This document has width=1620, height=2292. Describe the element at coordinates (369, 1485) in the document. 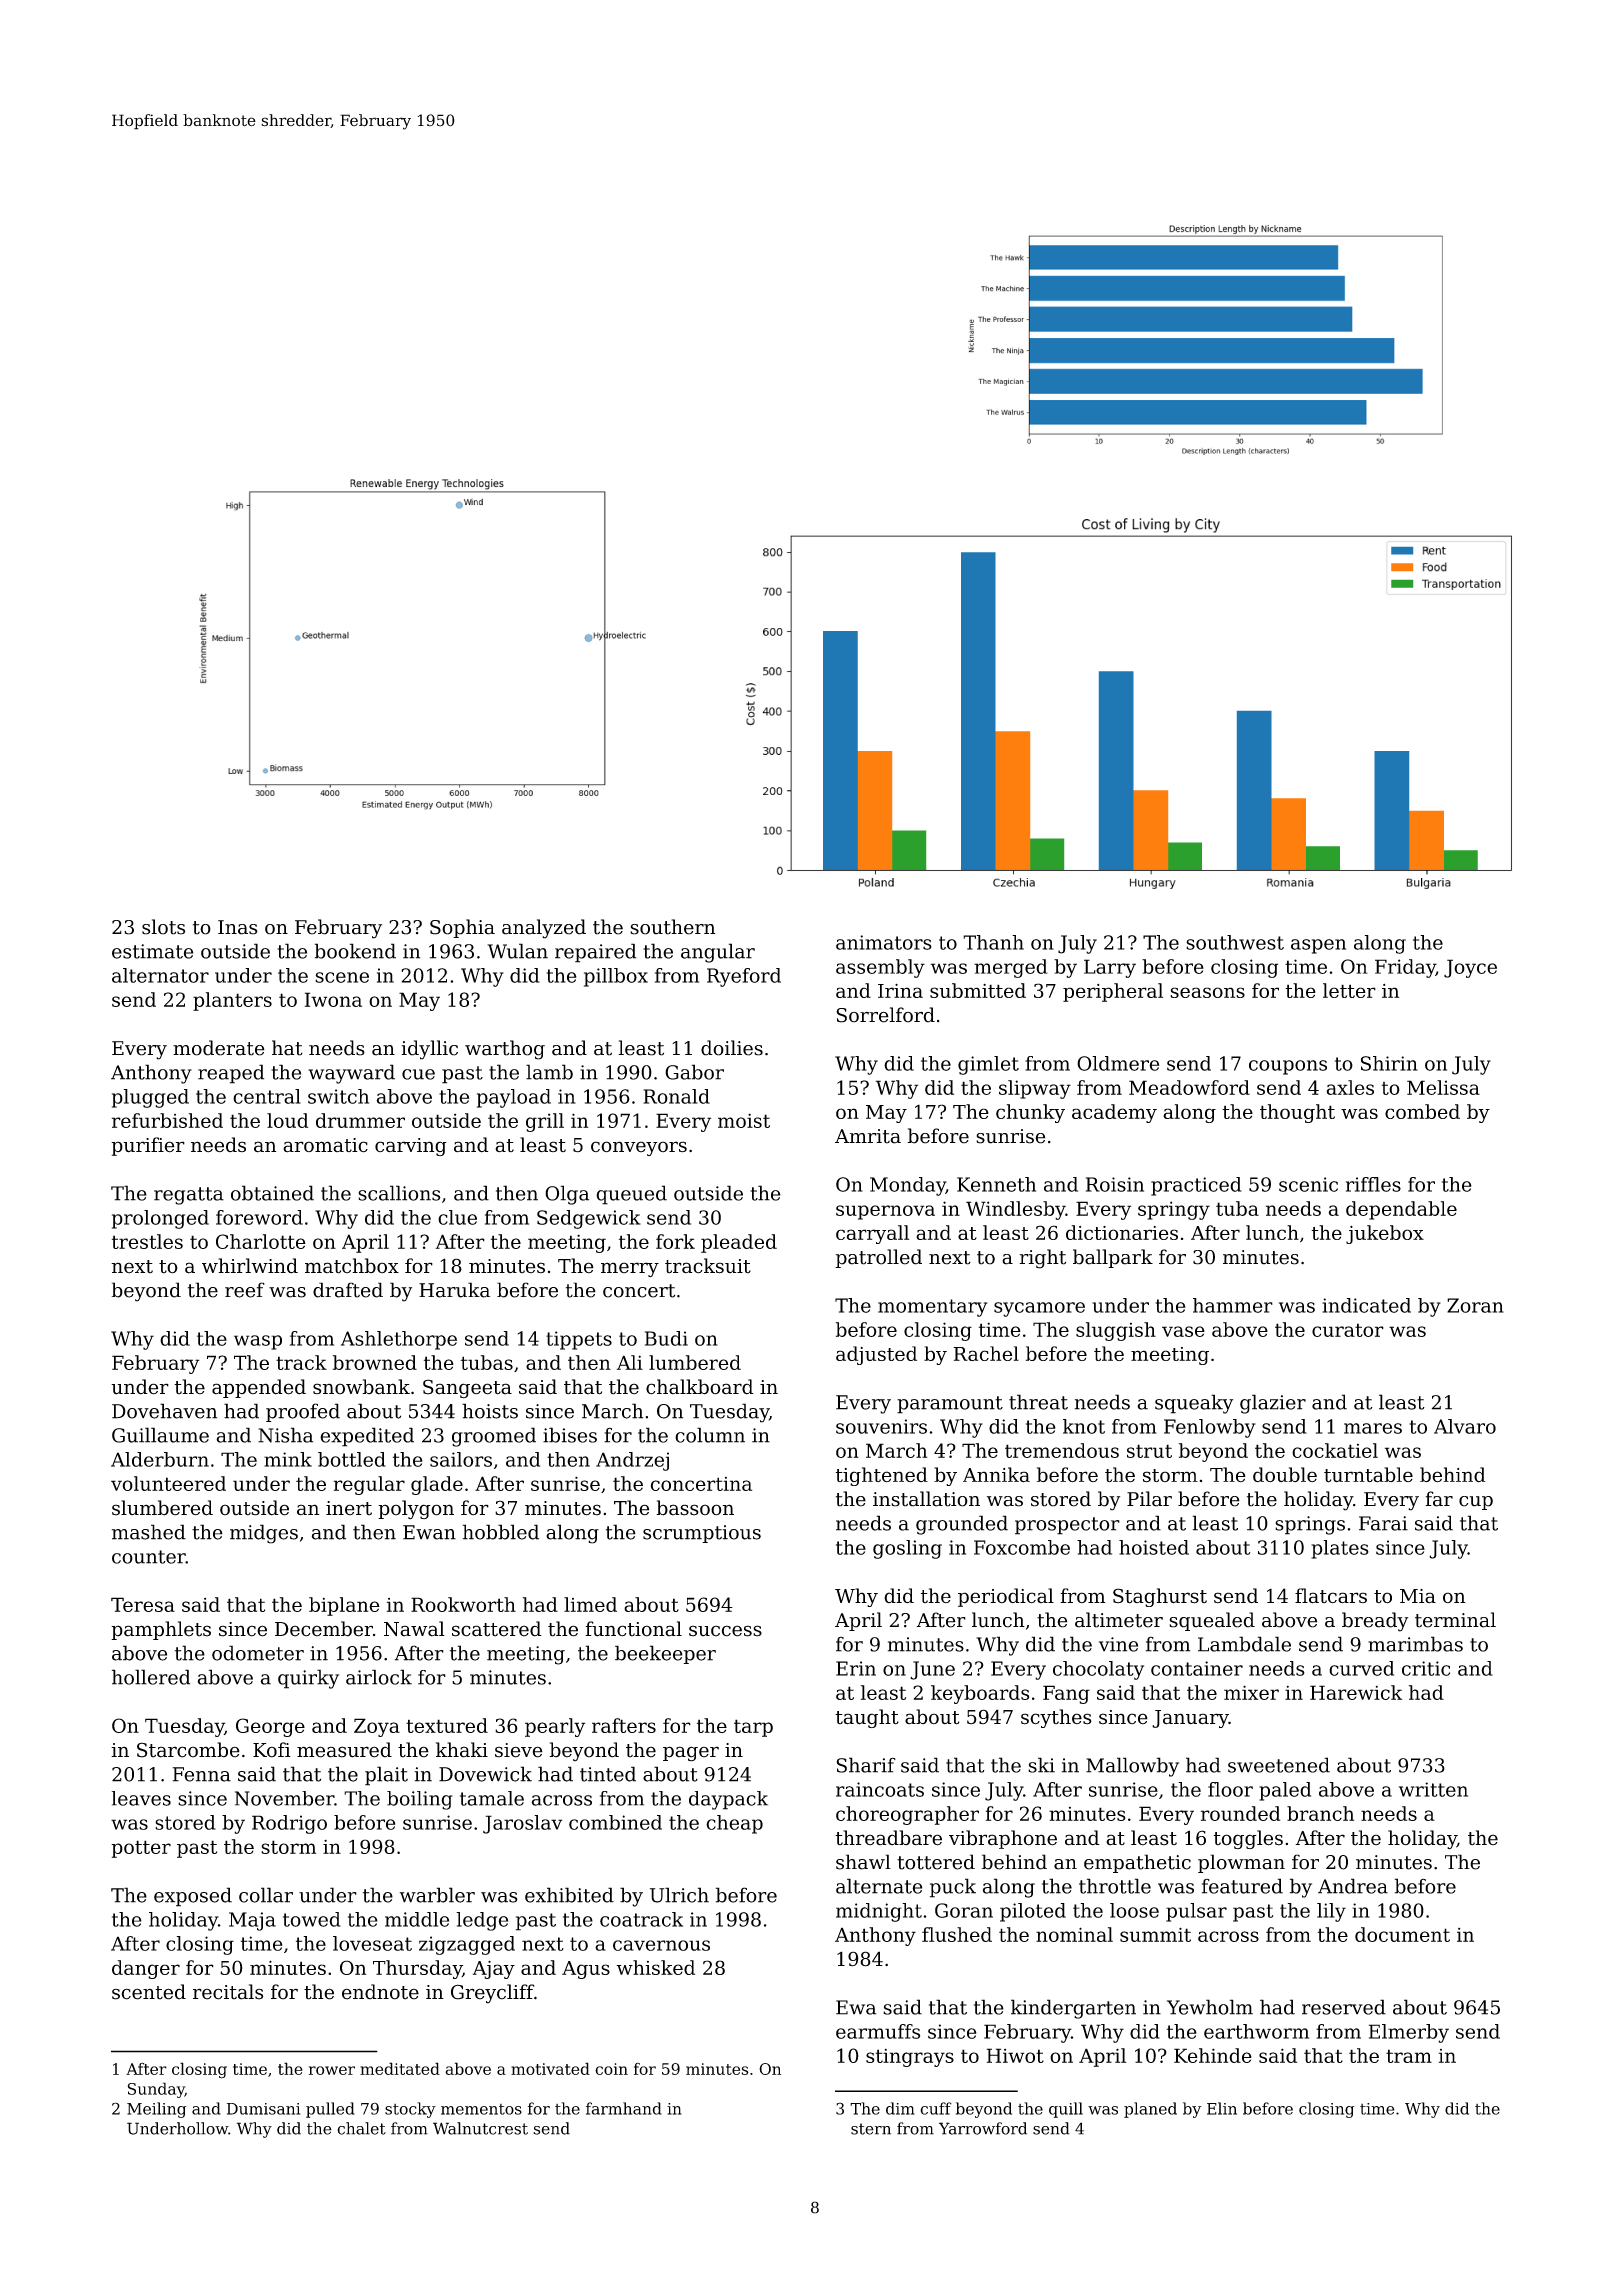

I see `regular` at that location.
